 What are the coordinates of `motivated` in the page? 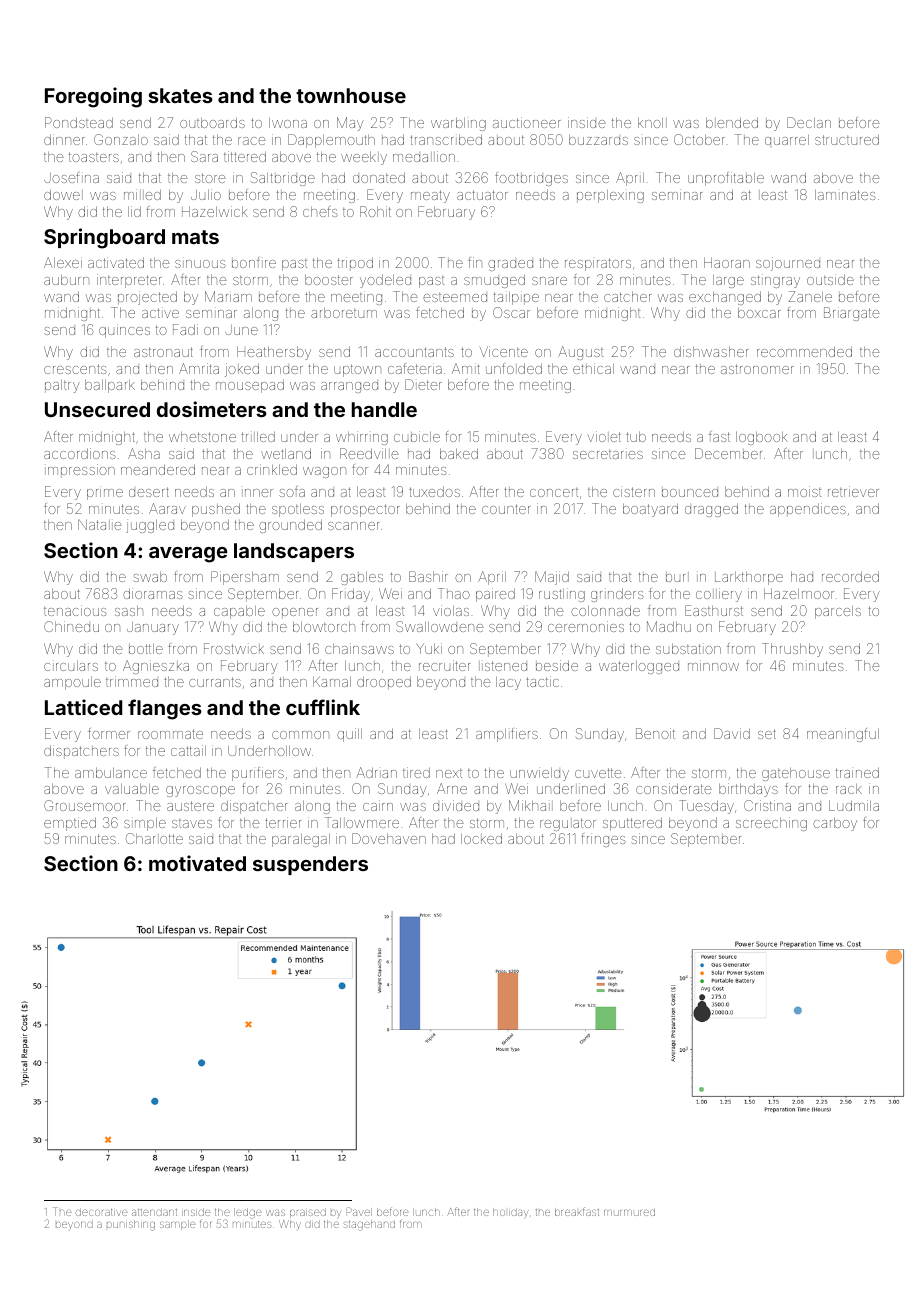 It's located at (197, 863).
